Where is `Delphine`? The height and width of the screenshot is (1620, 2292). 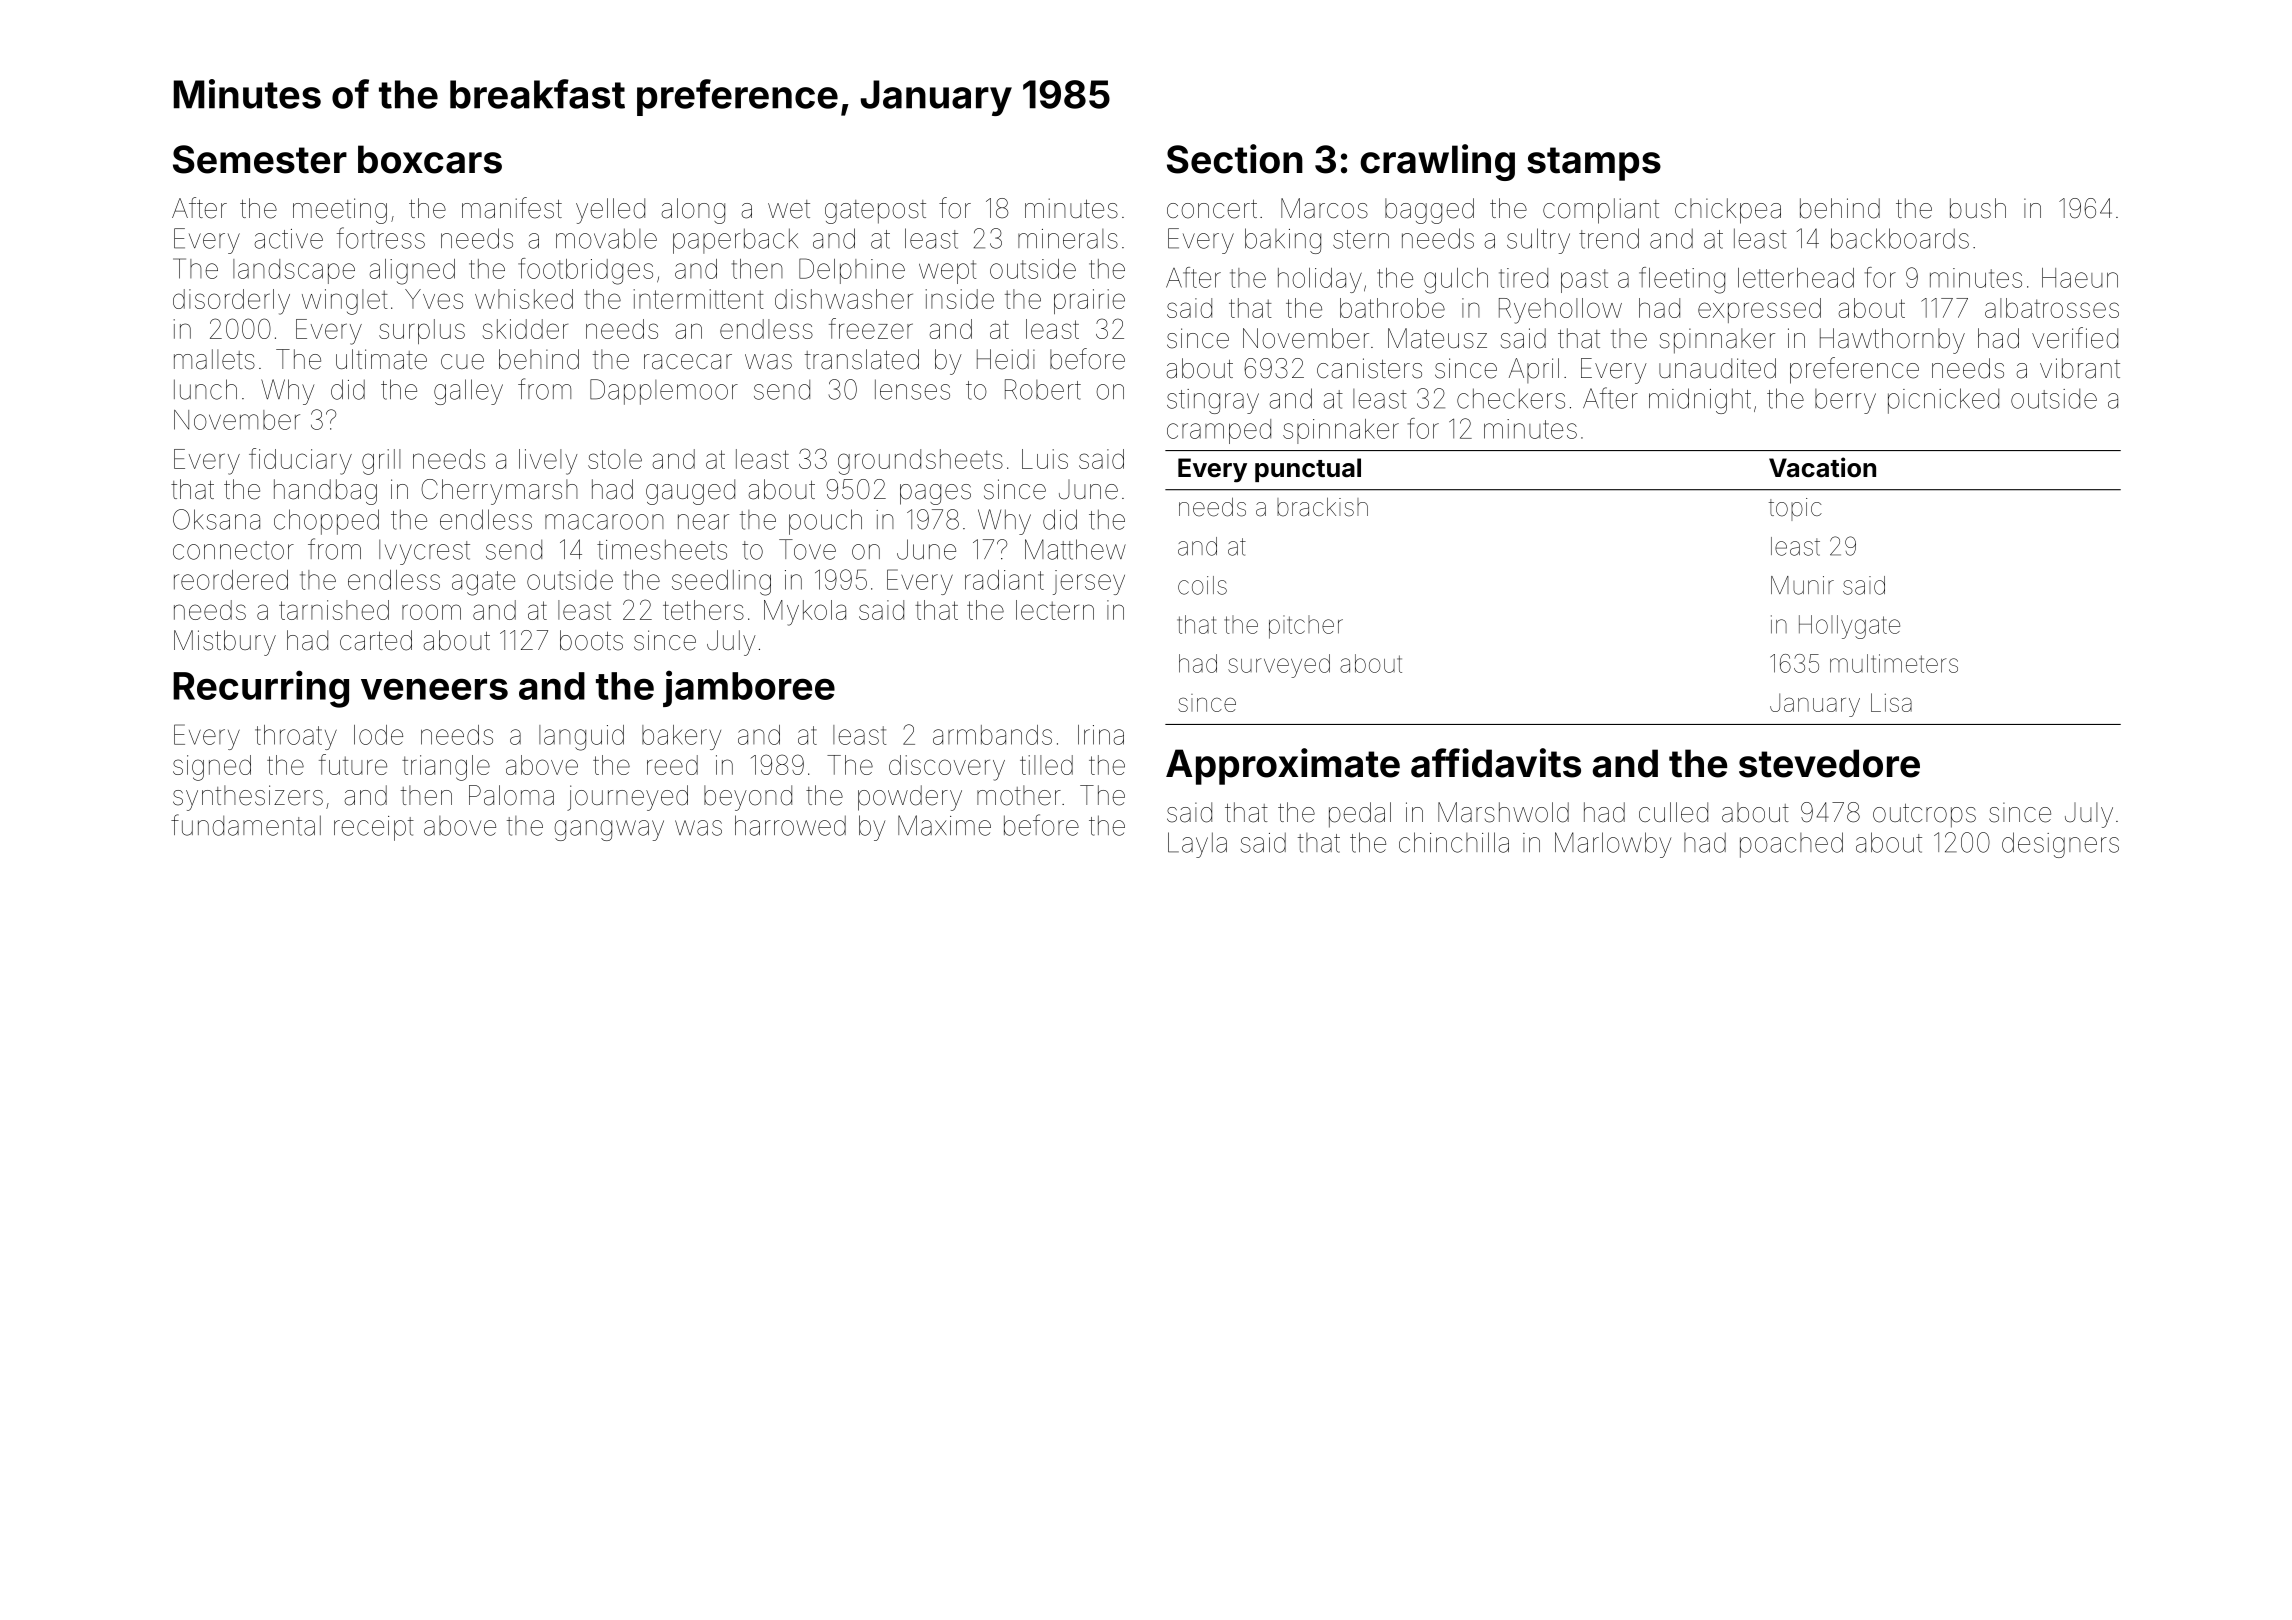
Delphine is located at coordinates (852, 271).
